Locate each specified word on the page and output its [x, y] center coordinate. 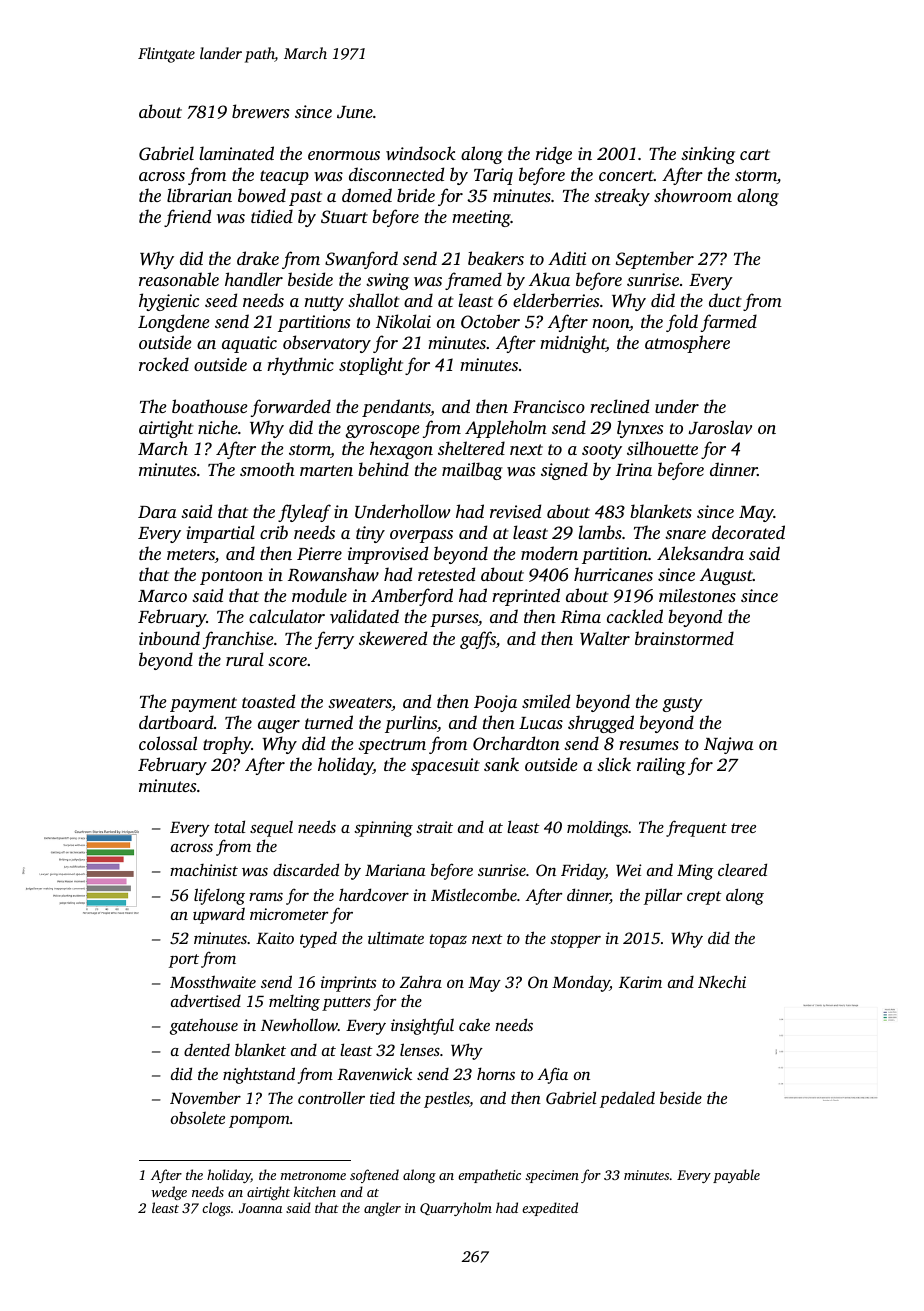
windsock [421, 153]
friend [187, 218]
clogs [216, 1209]
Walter [605, 638]
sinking [708, 155]
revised [515, 511]
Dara [157, 512]
